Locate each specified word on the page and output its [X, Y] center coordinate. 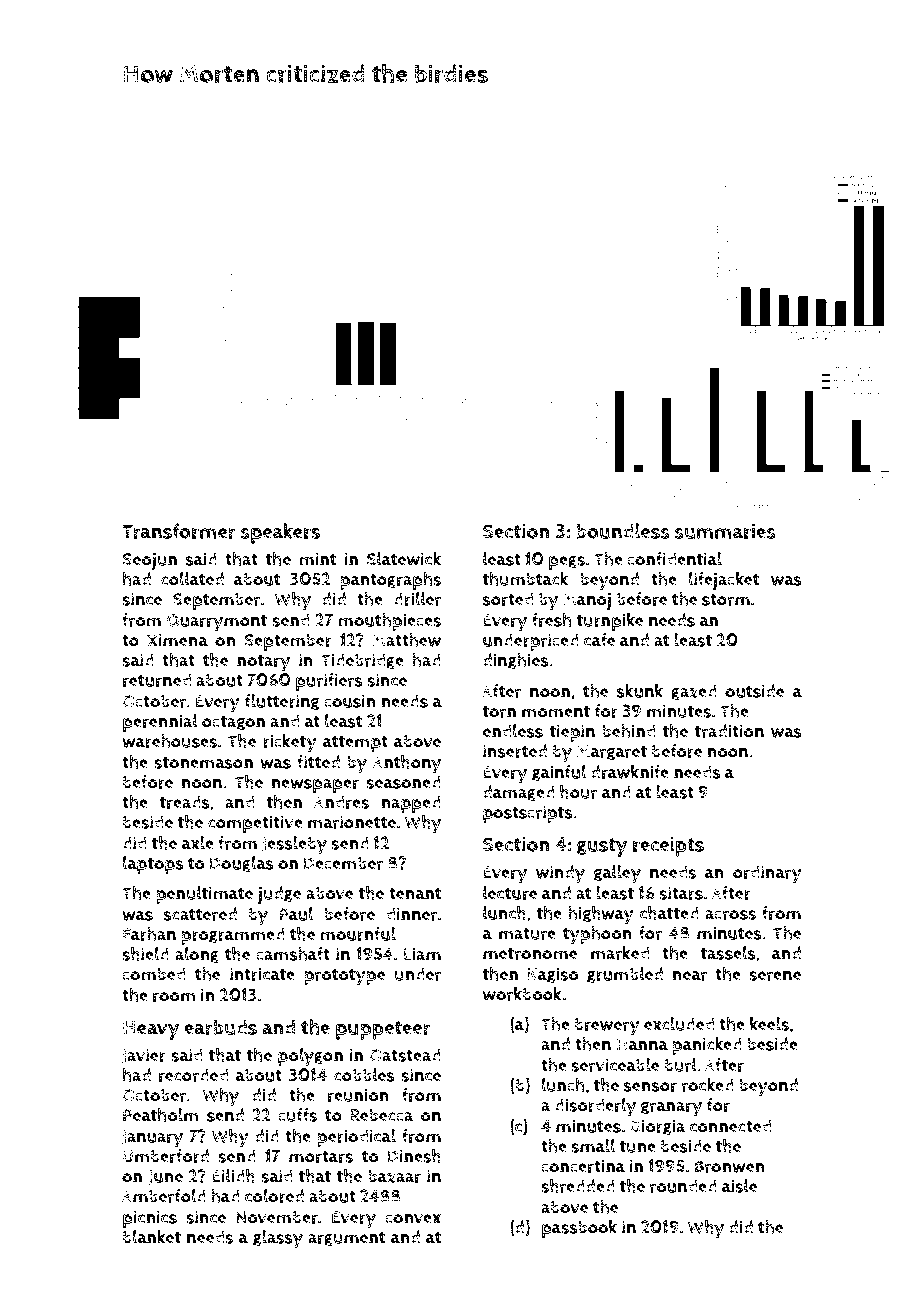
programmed [233, 936]
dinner [412, 914]
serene [775, 976]
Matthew [406, 640]
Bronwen [729, 1166]
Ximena [177, 640]
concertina [583, 1166]
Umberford [166, 1156]
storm [726, 599]
